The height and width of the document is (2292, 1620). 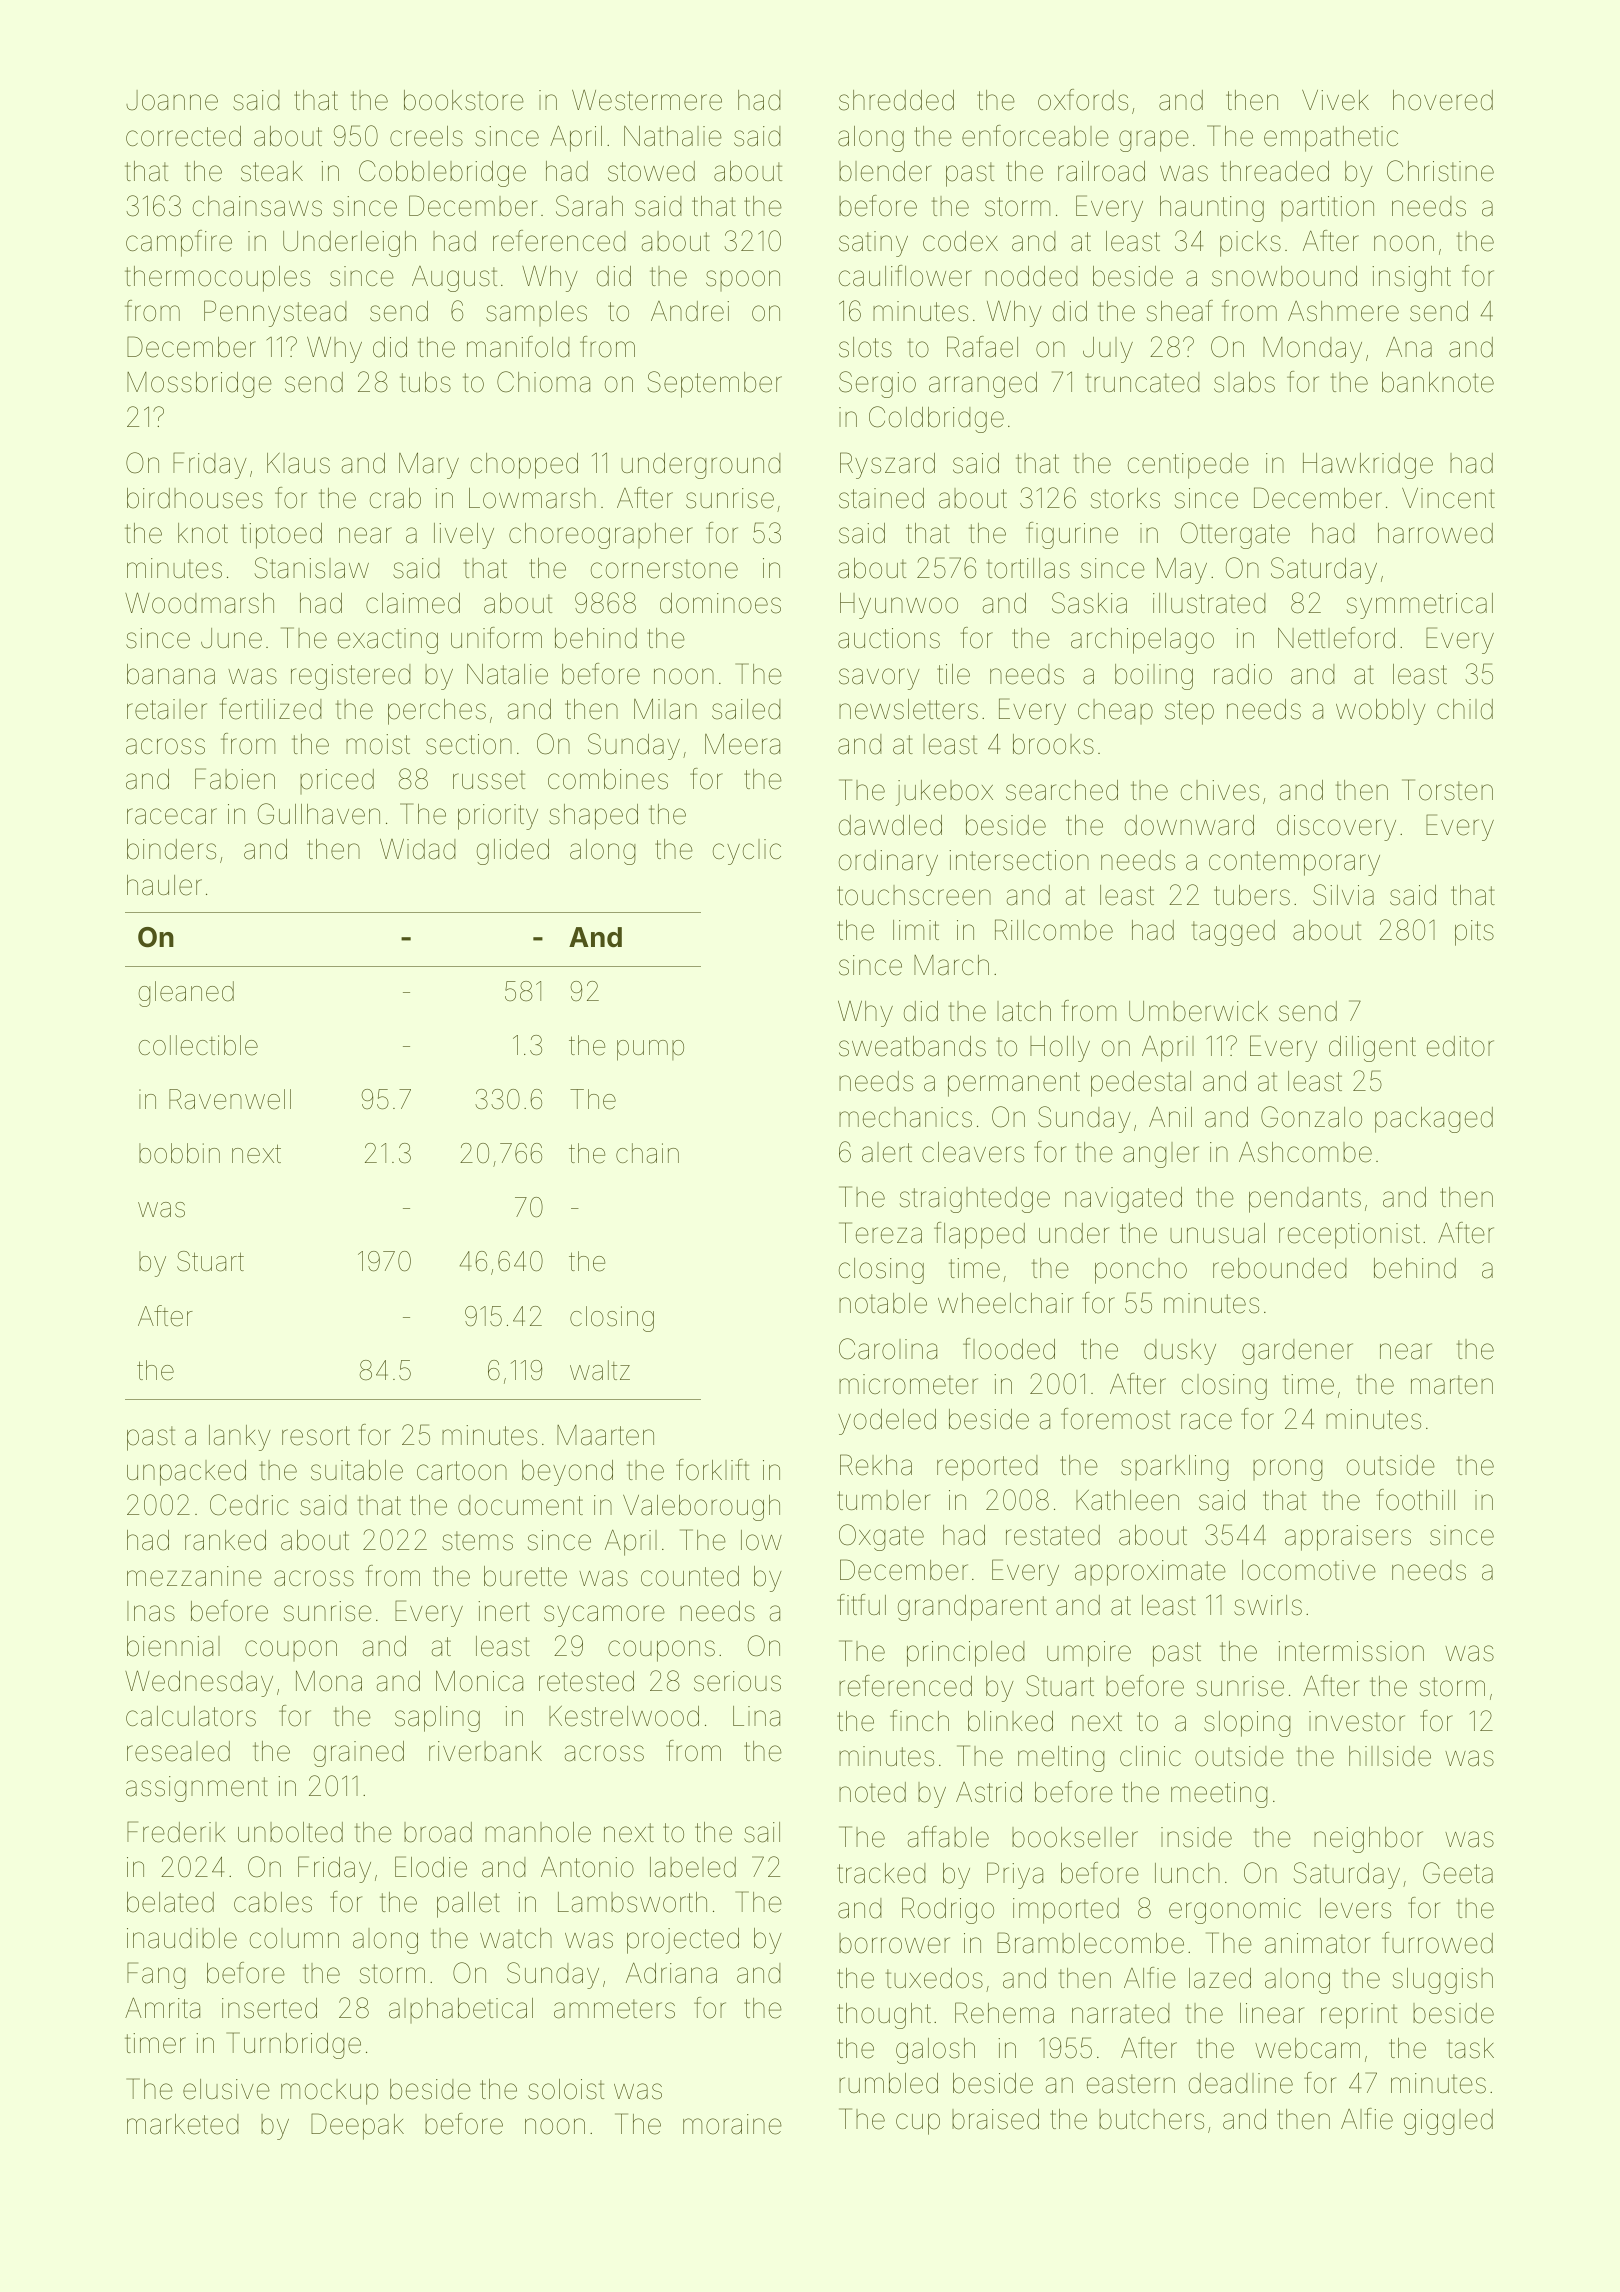 What do you see at coordinates (884, 2016) in the document?
I see `thought` at bounding box center [884, 2016].
